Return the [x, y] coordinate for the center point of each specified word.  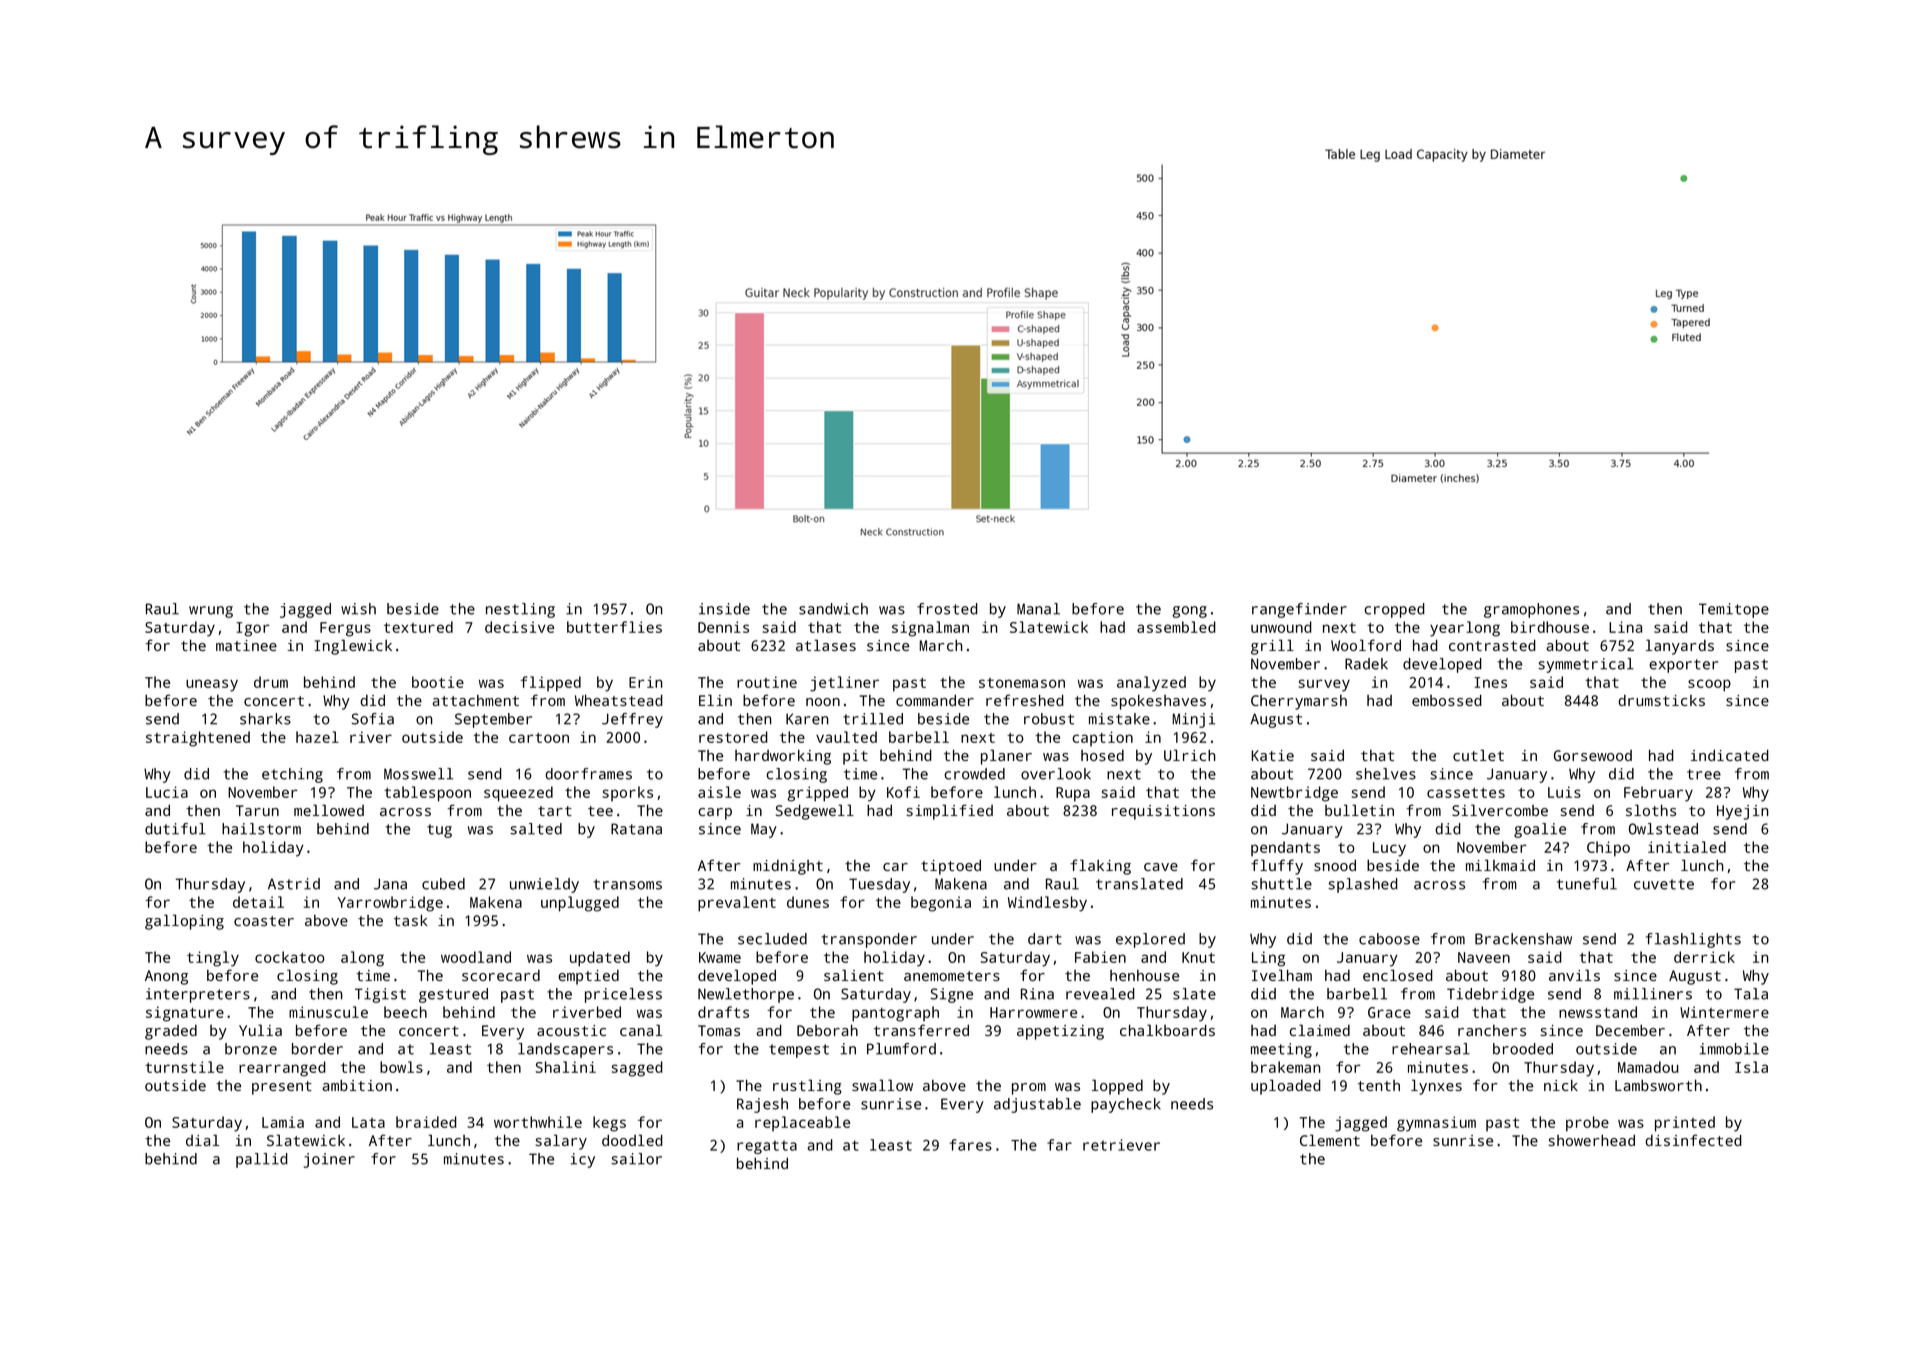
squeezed [518, 794]
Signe [952, 995]
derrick [1704, 957]
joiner [329, 1160]
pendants [1285, 848]
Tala [1751, 994]
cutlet [1478, 755]
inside [724, 609]
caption [1102, 738]
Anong [166, 977]
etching [292, 775]
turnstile [184, 1067]
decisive [519, 627]
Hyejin [1742, 812]
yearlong [1465, 629]
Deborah [827, 1030]
